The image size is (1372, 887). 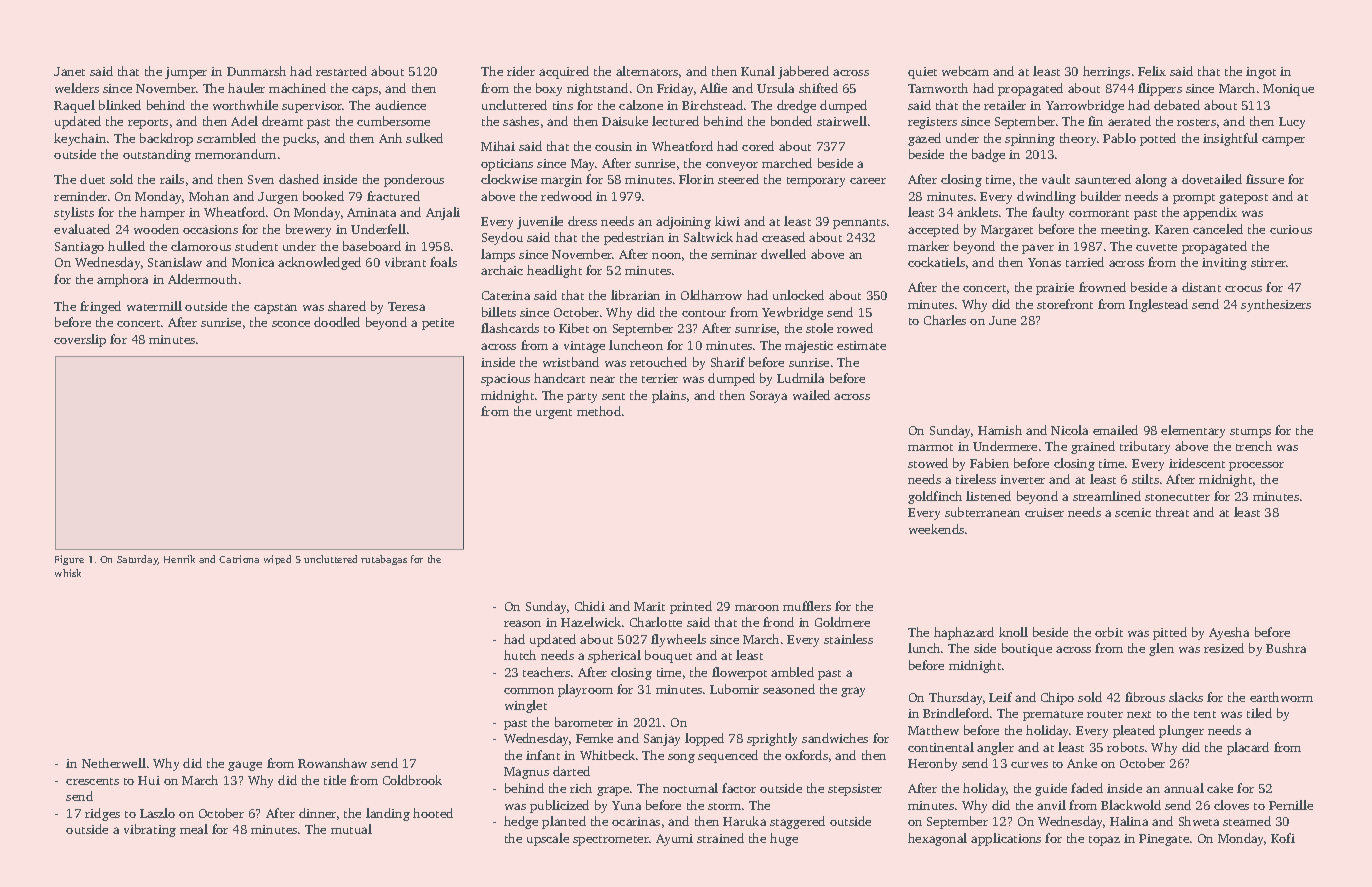 What do you see at coordinates (69, 71) in the image?
I see `Janet` at bounding box center [69, 71].
